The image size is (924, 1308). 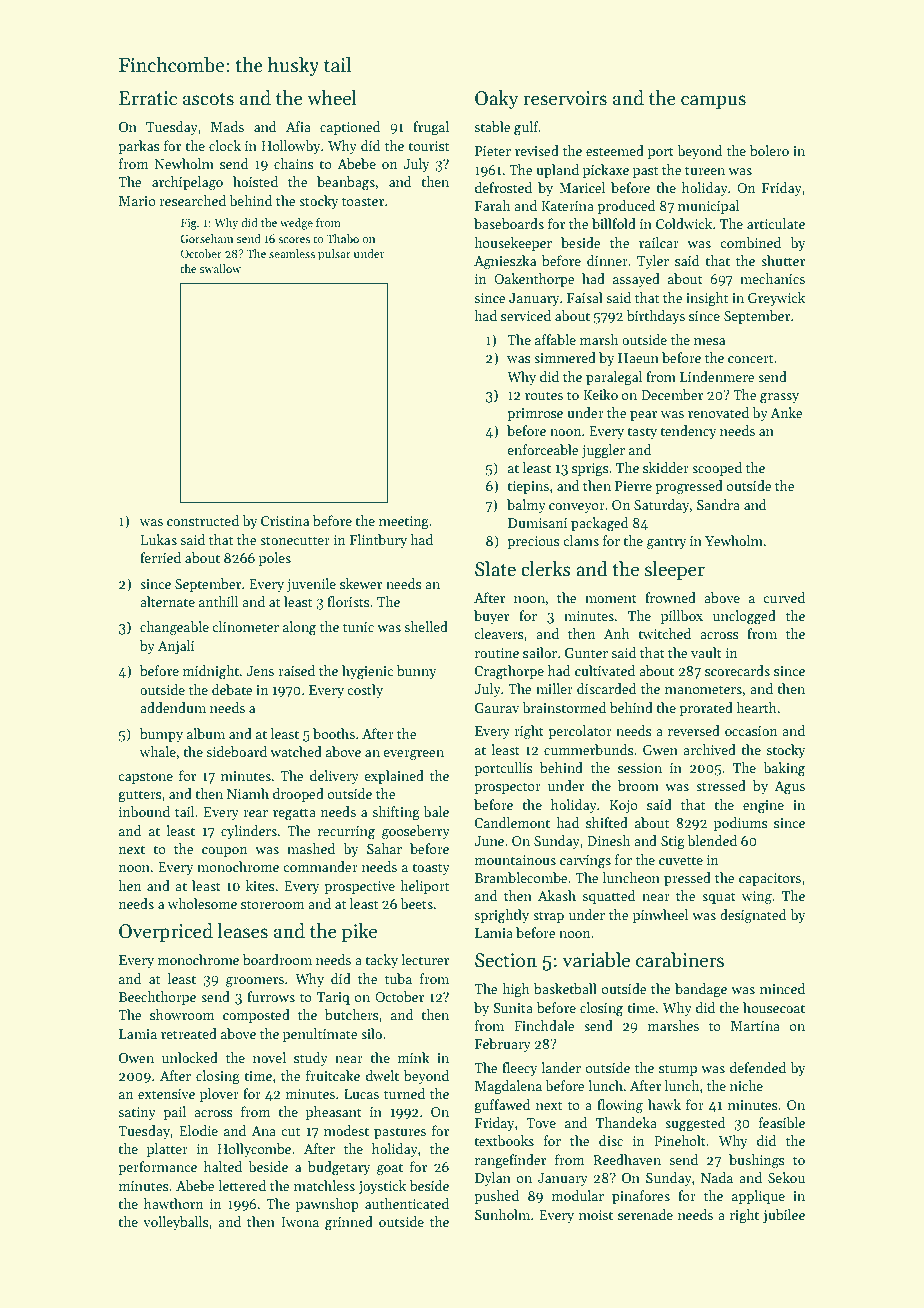 What do you see at coordinates (324, 1185) in the screenshot?
I see `matchless` at bounding box center [324, 1185].
